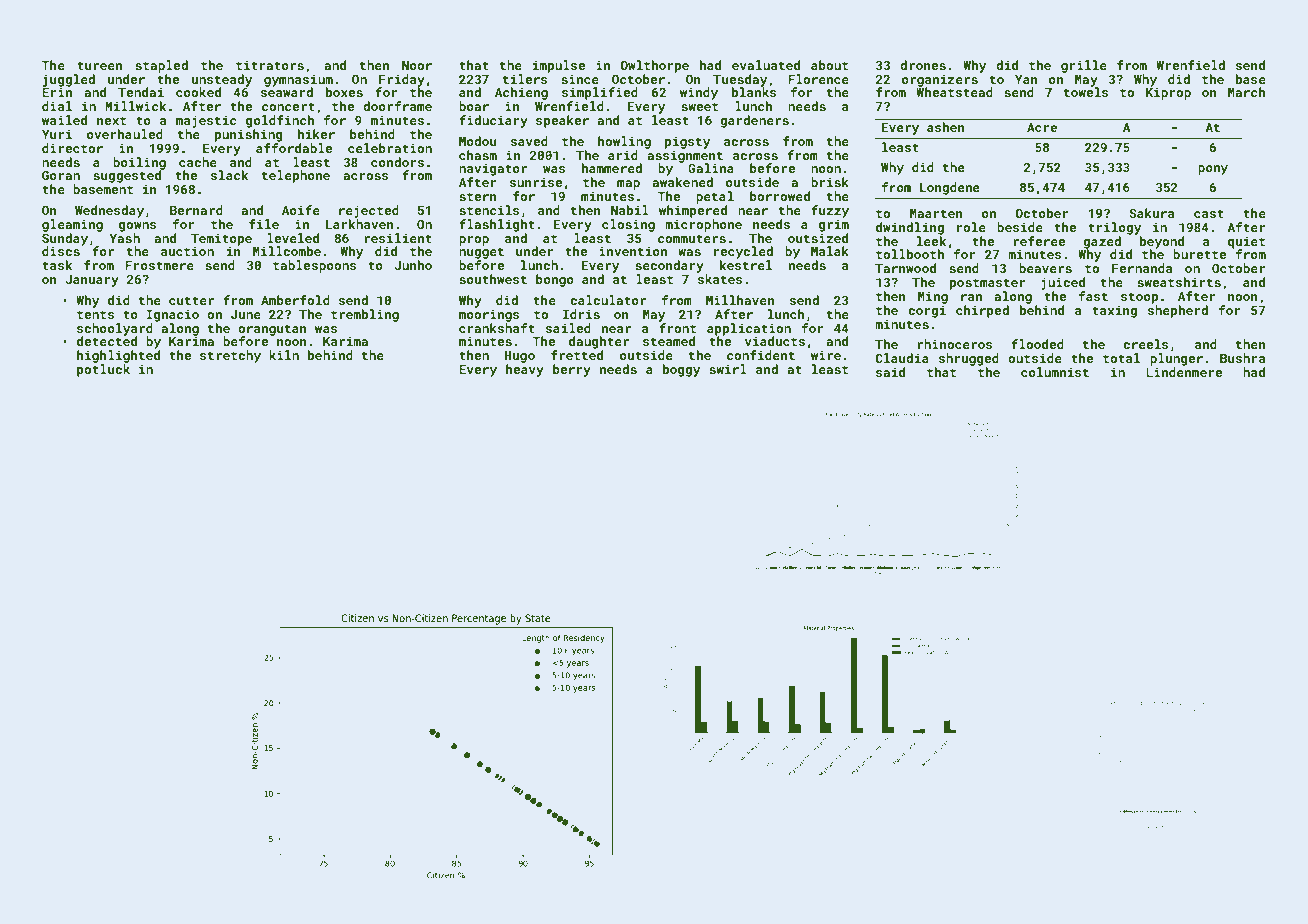  Describe the element at coordinates (191, 300) in the screenshot. I see `cutter` at that location.
